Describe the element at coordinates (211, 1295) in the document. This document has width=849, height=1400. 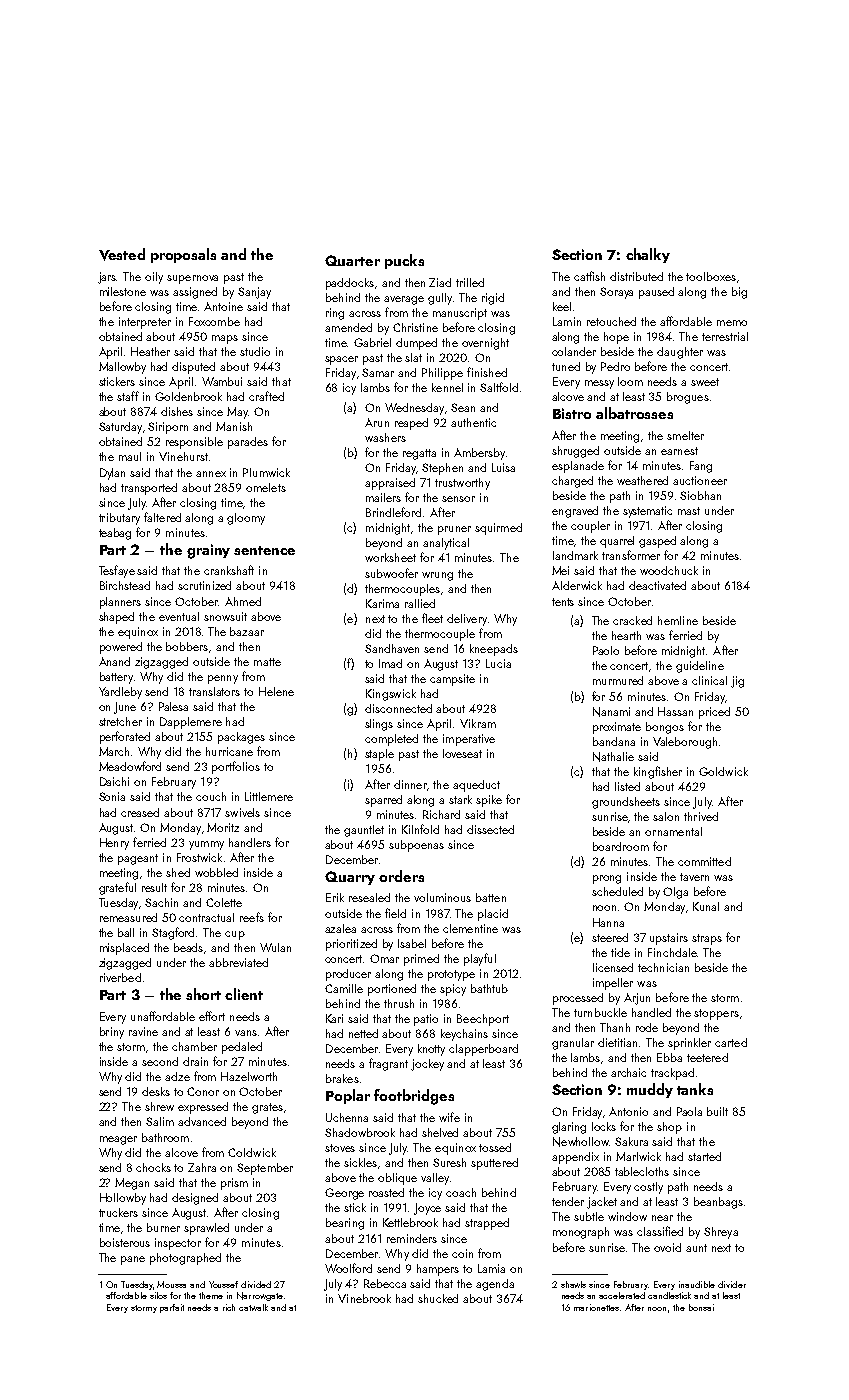
I see `theme` at that location.
